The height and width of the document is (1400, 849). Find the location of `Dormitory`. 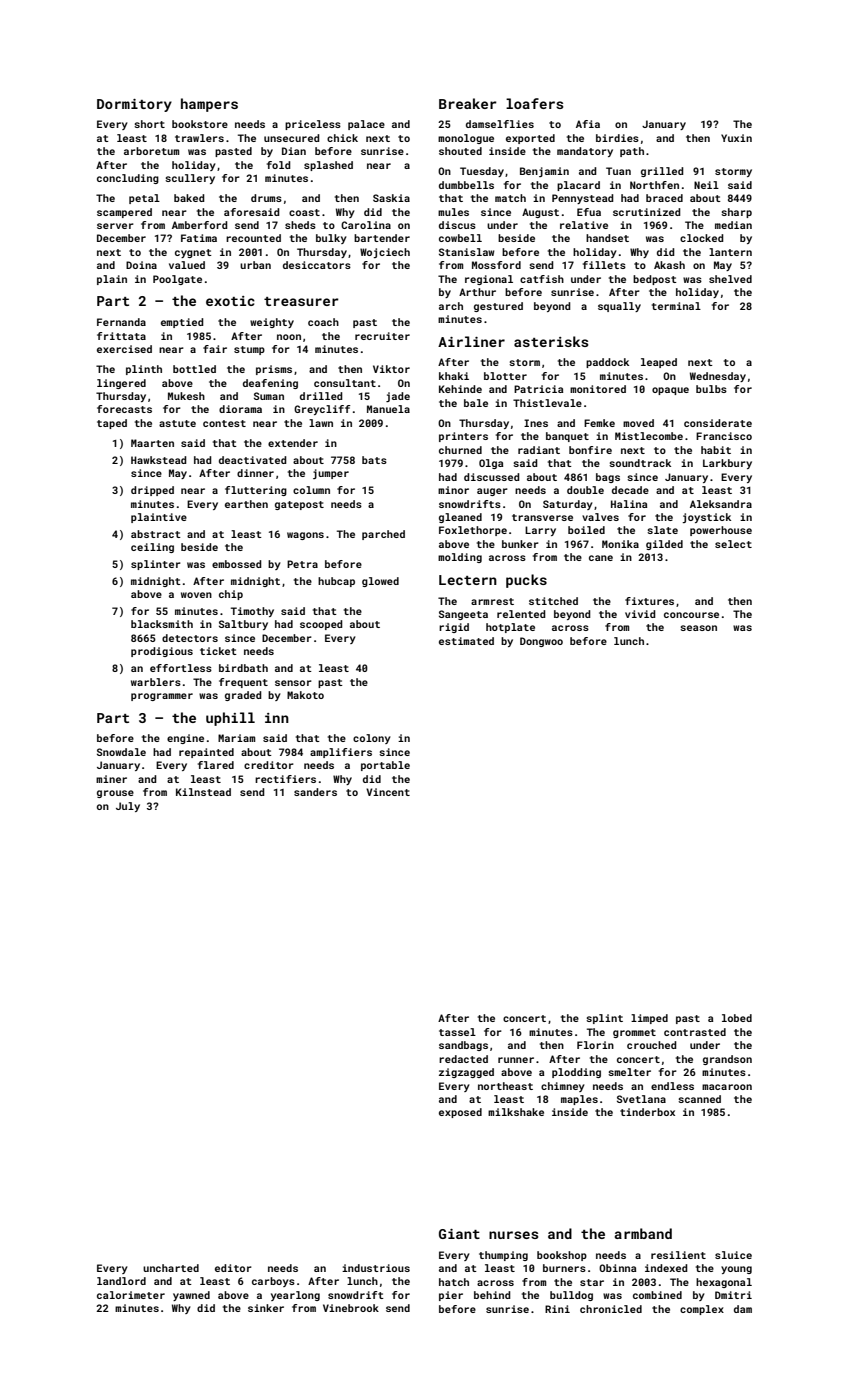

Dormitory is located at coordinates (134, 105).
